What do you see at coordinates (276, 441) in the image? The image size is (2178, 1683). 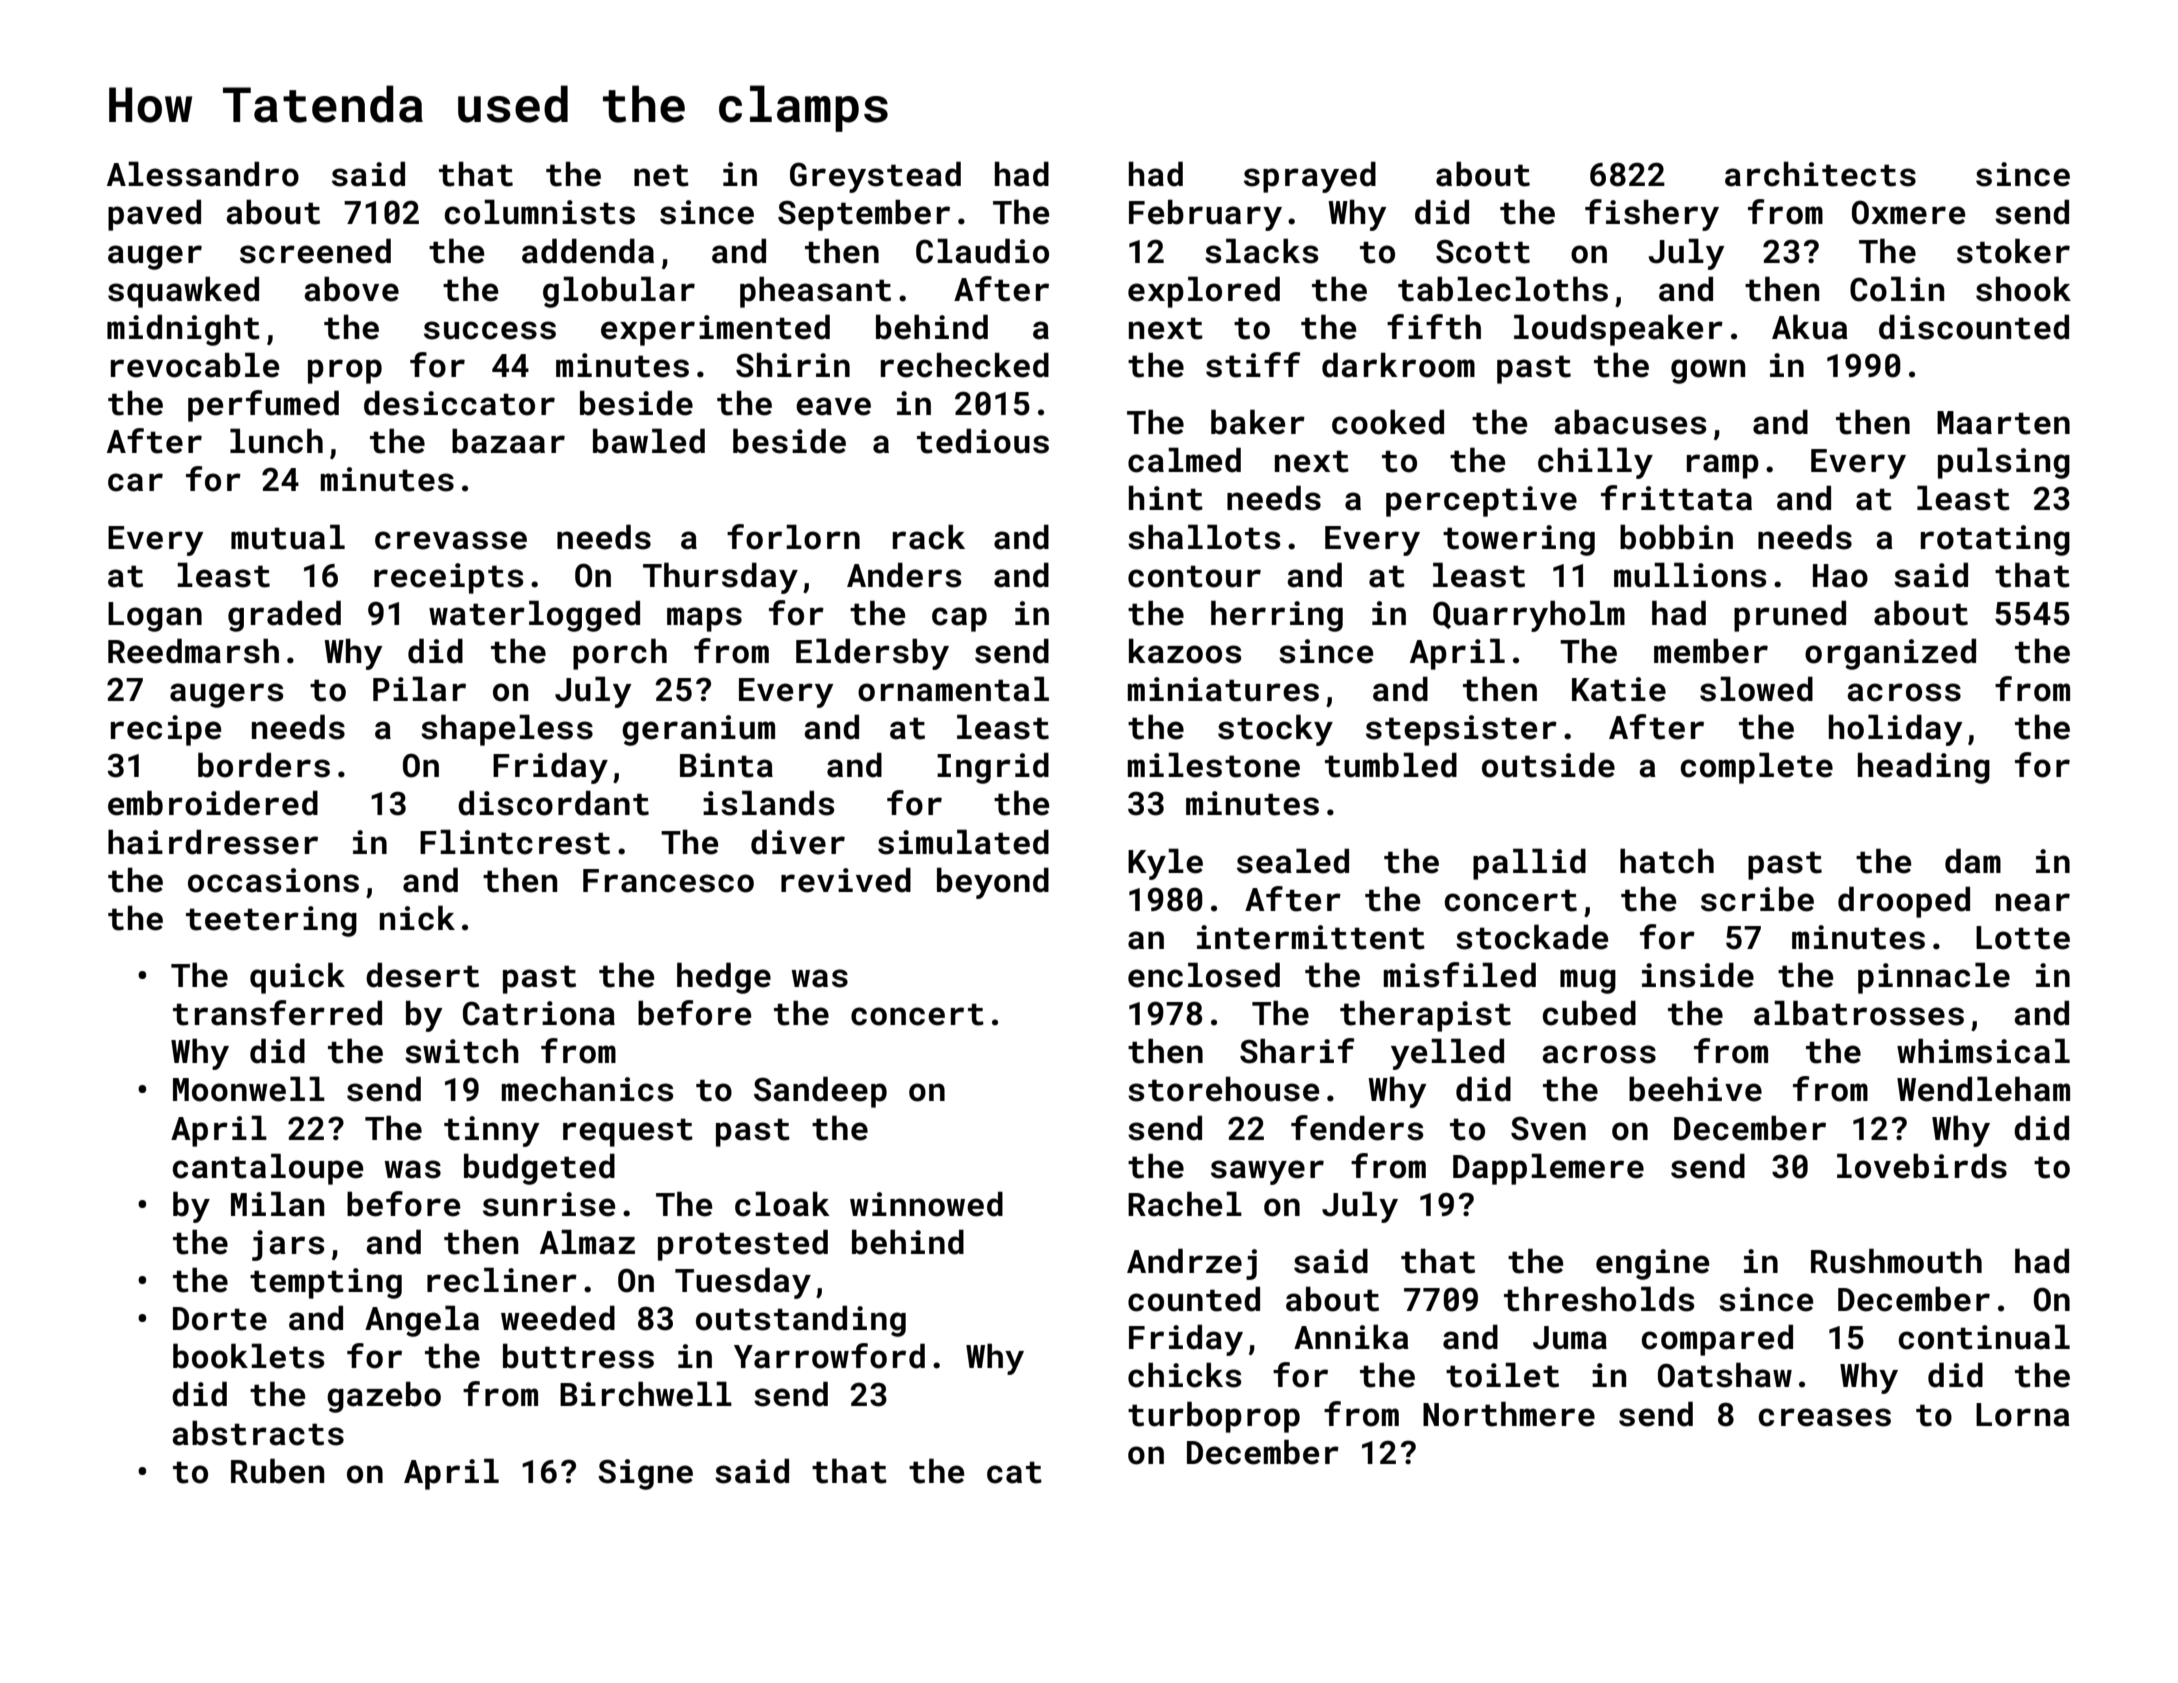 I see `lunch` at bounding box center [276, 441].
